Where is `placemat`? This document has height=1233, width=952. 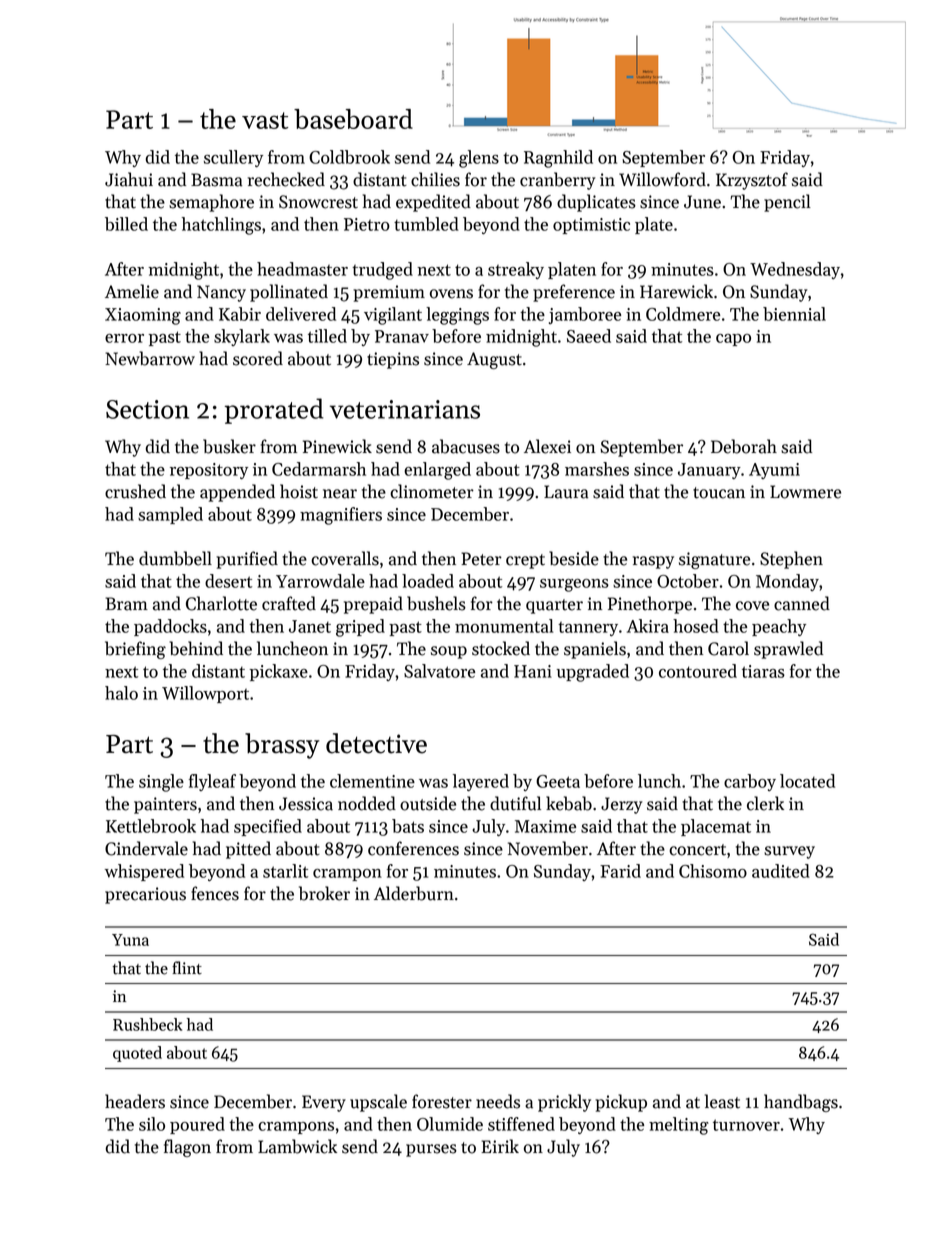
placemat is located at coordinates (716, 827).
